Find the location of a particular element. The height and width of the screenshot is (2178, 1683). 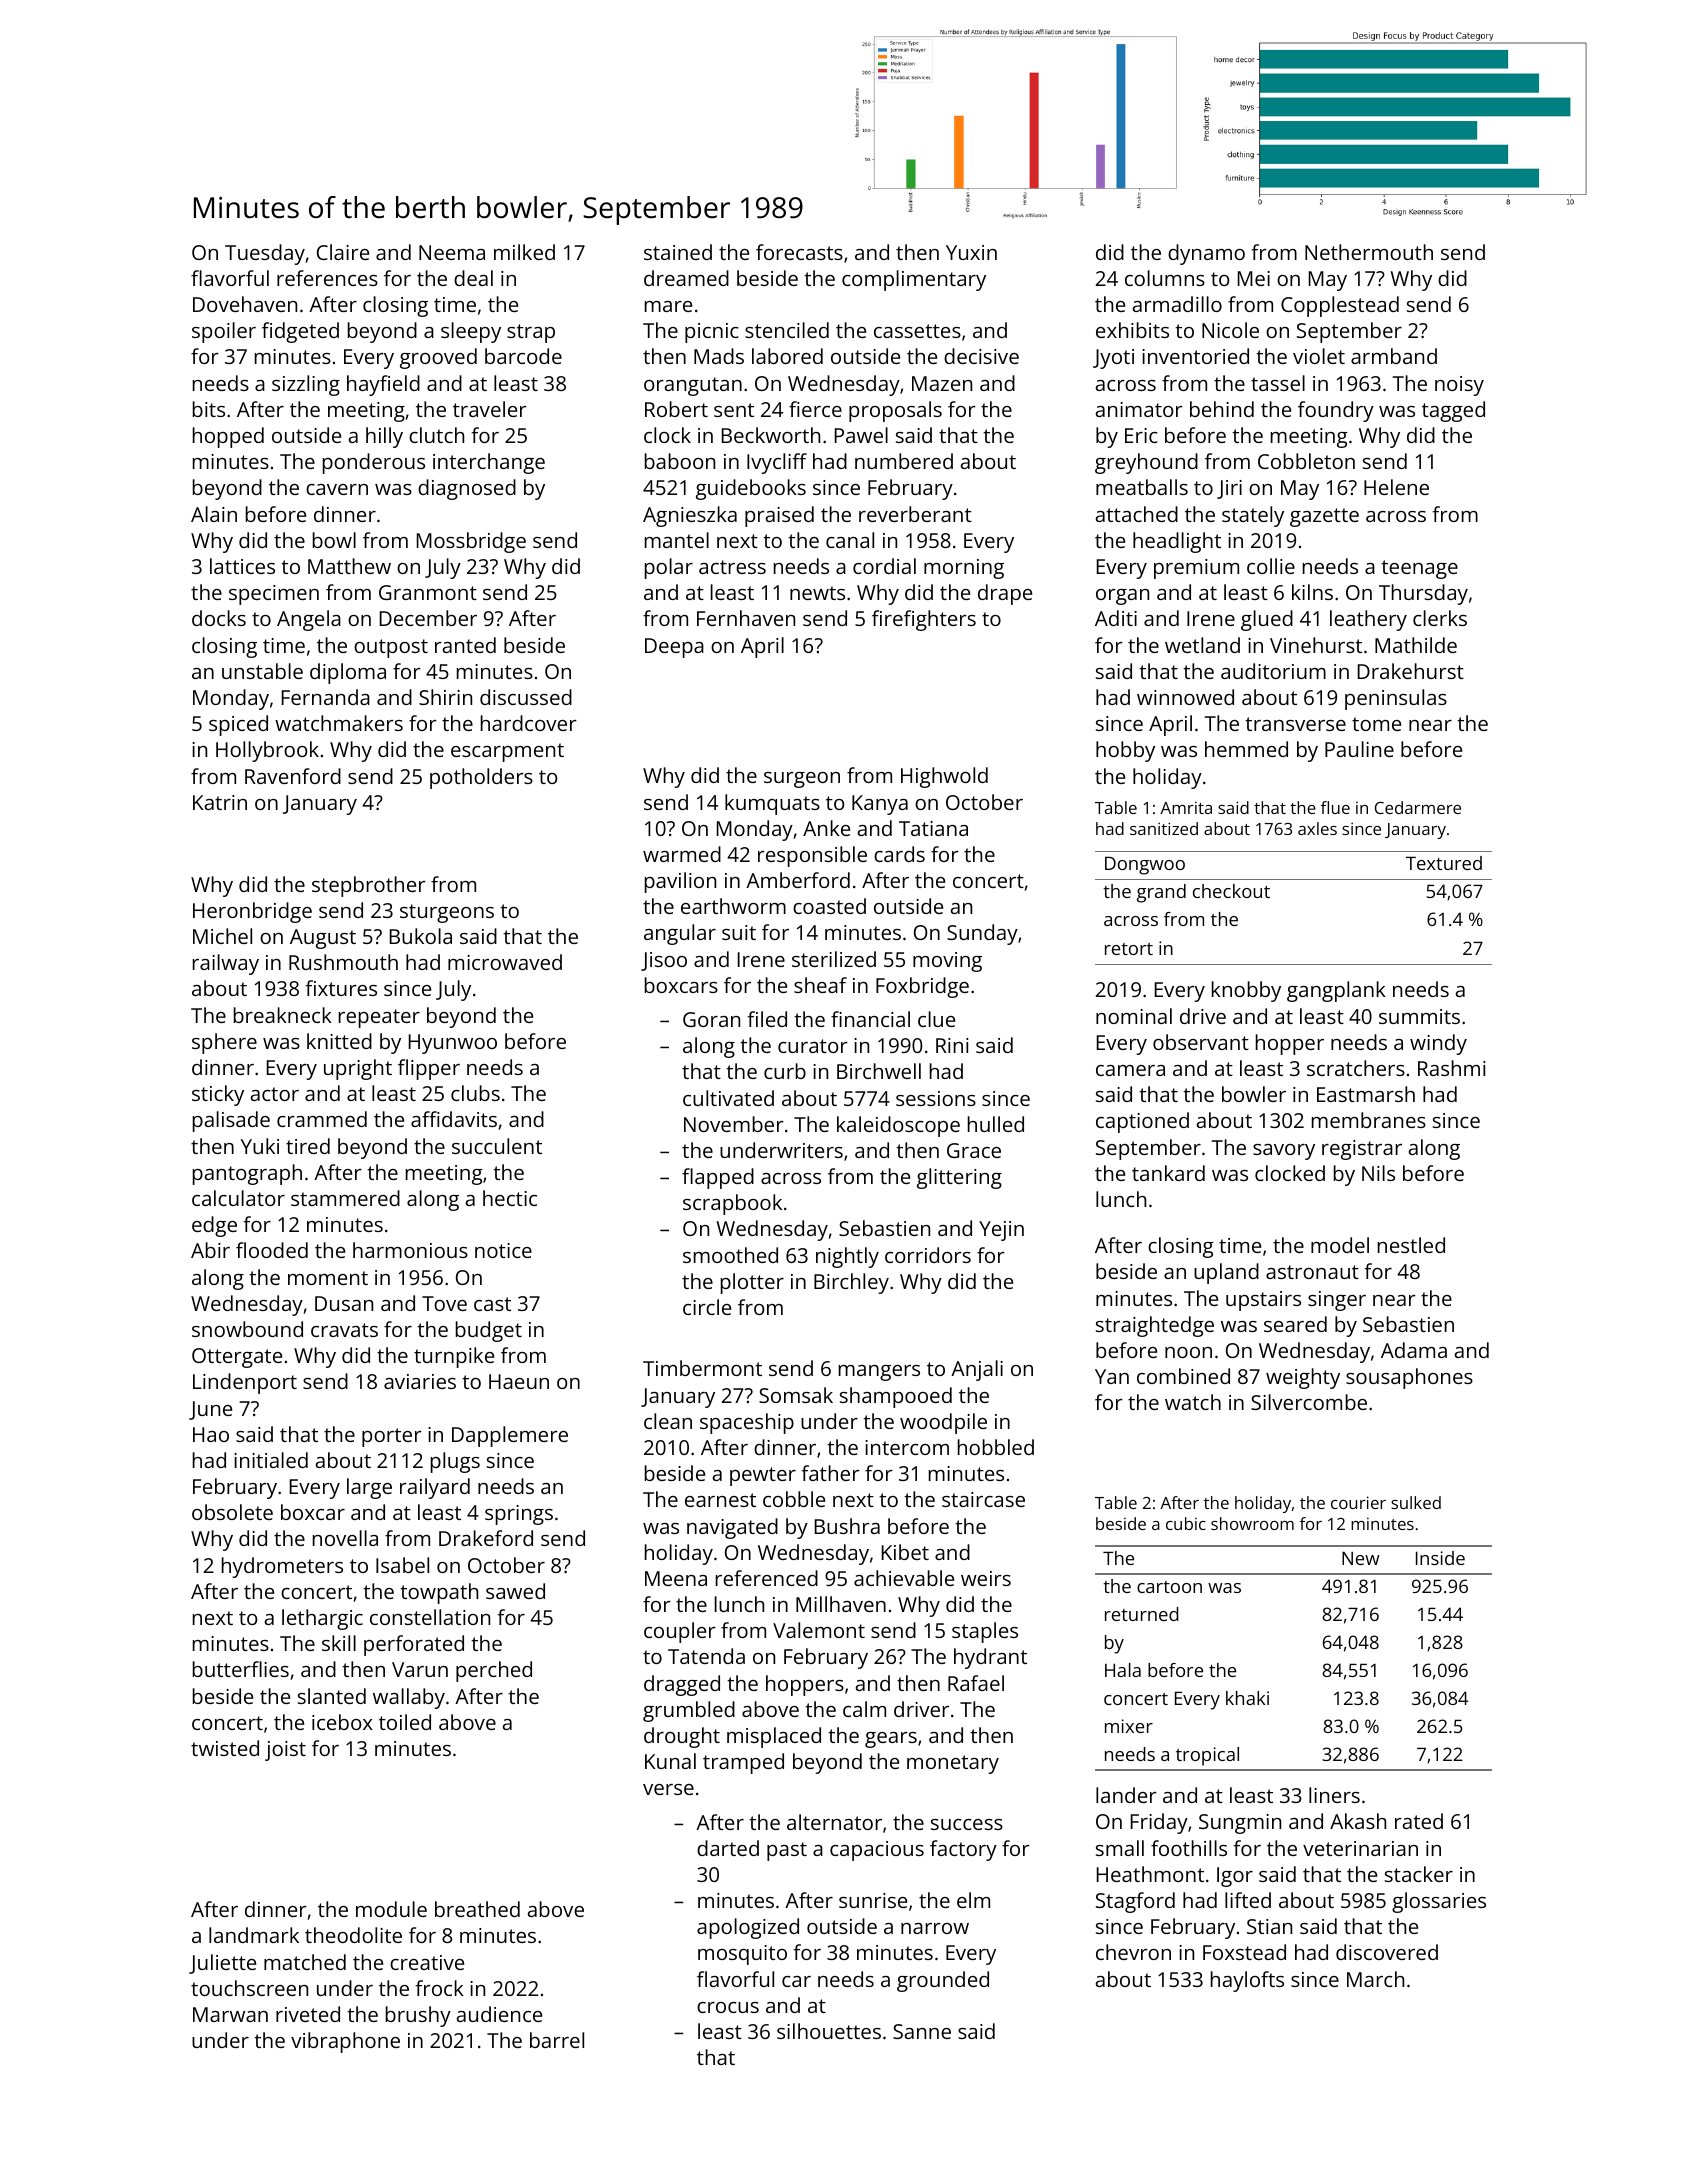

grooved is located at coordinates (438, 358).
